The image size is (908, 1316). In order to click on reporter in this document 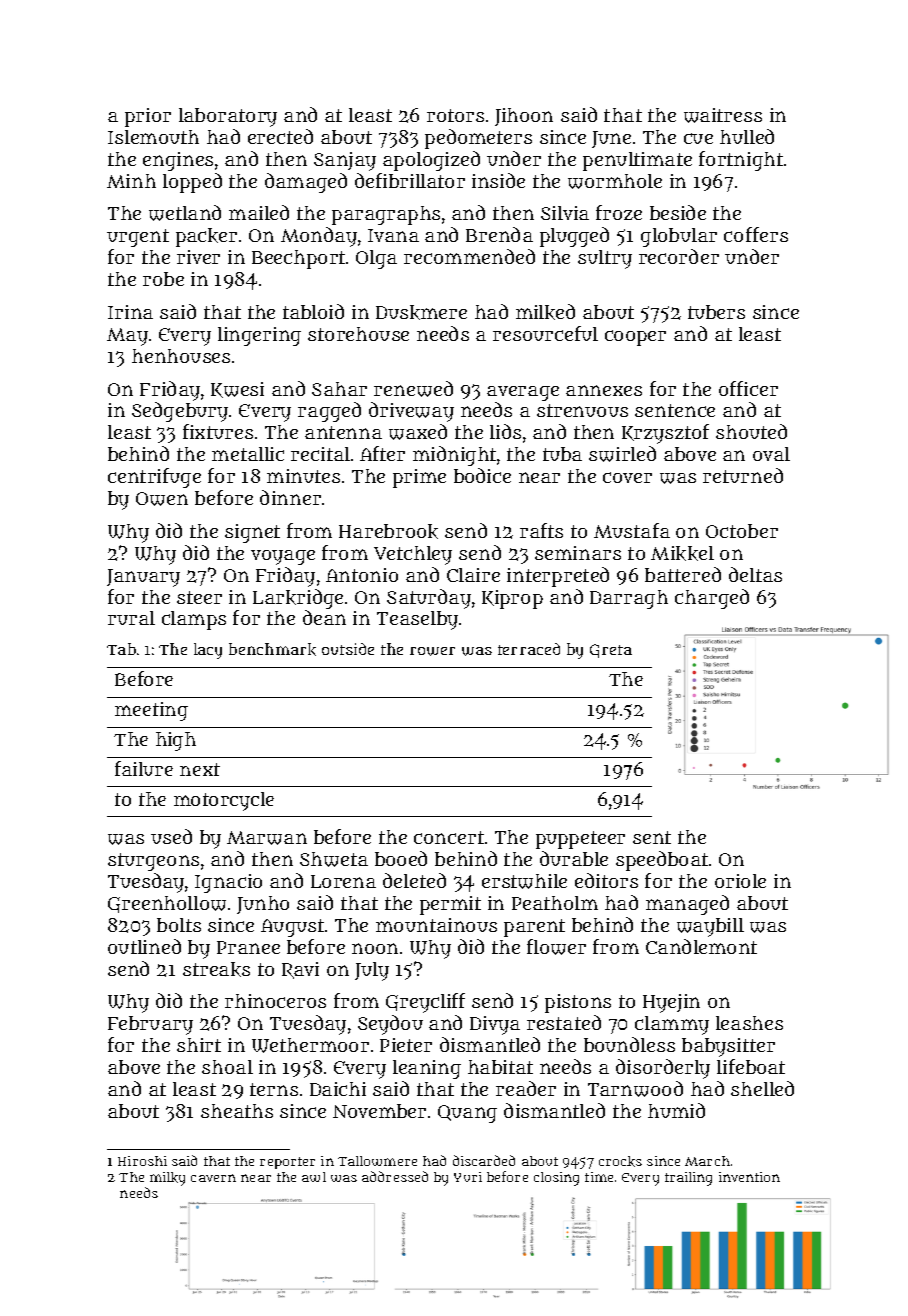, I will do `click(287, 1163)`.
